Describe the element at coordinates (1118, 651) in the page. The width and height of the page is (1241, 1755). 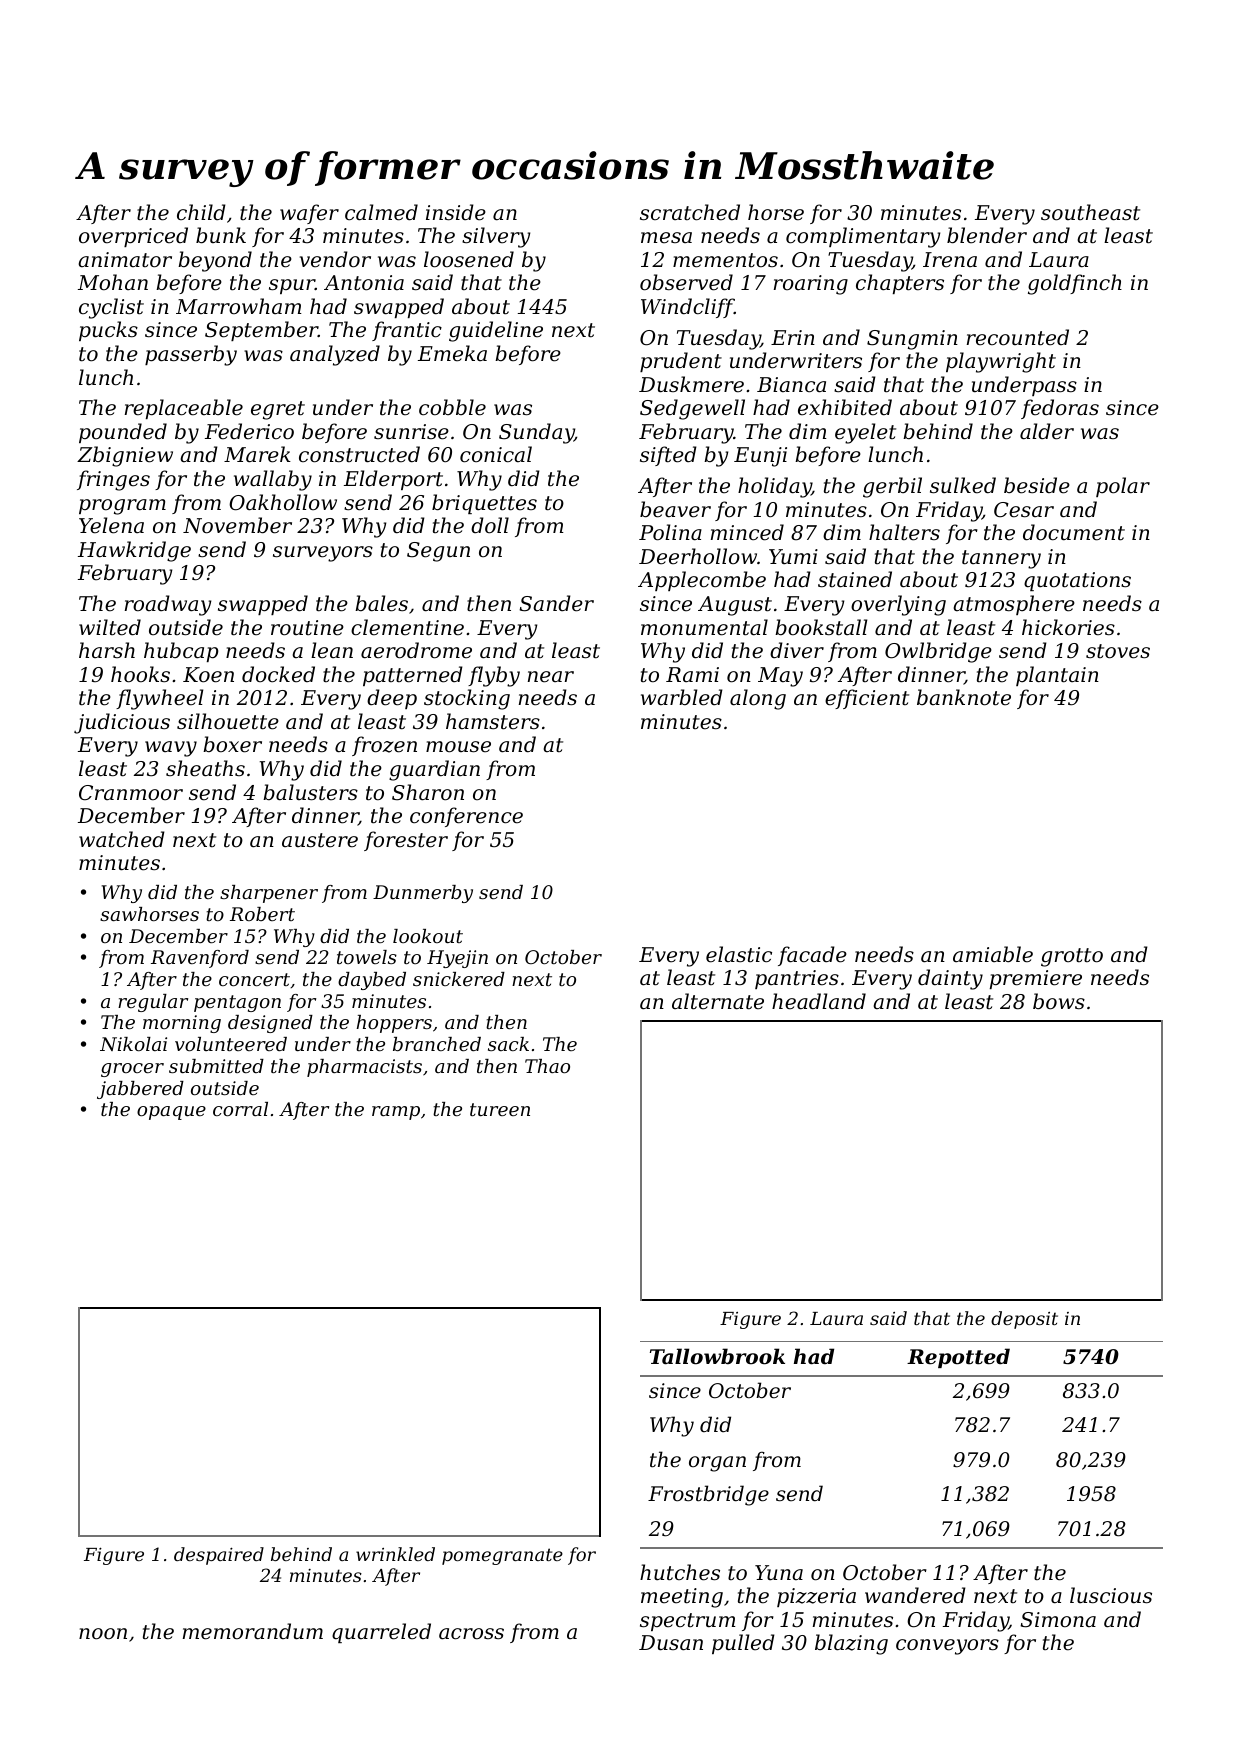
I see `stoves` at that location.
